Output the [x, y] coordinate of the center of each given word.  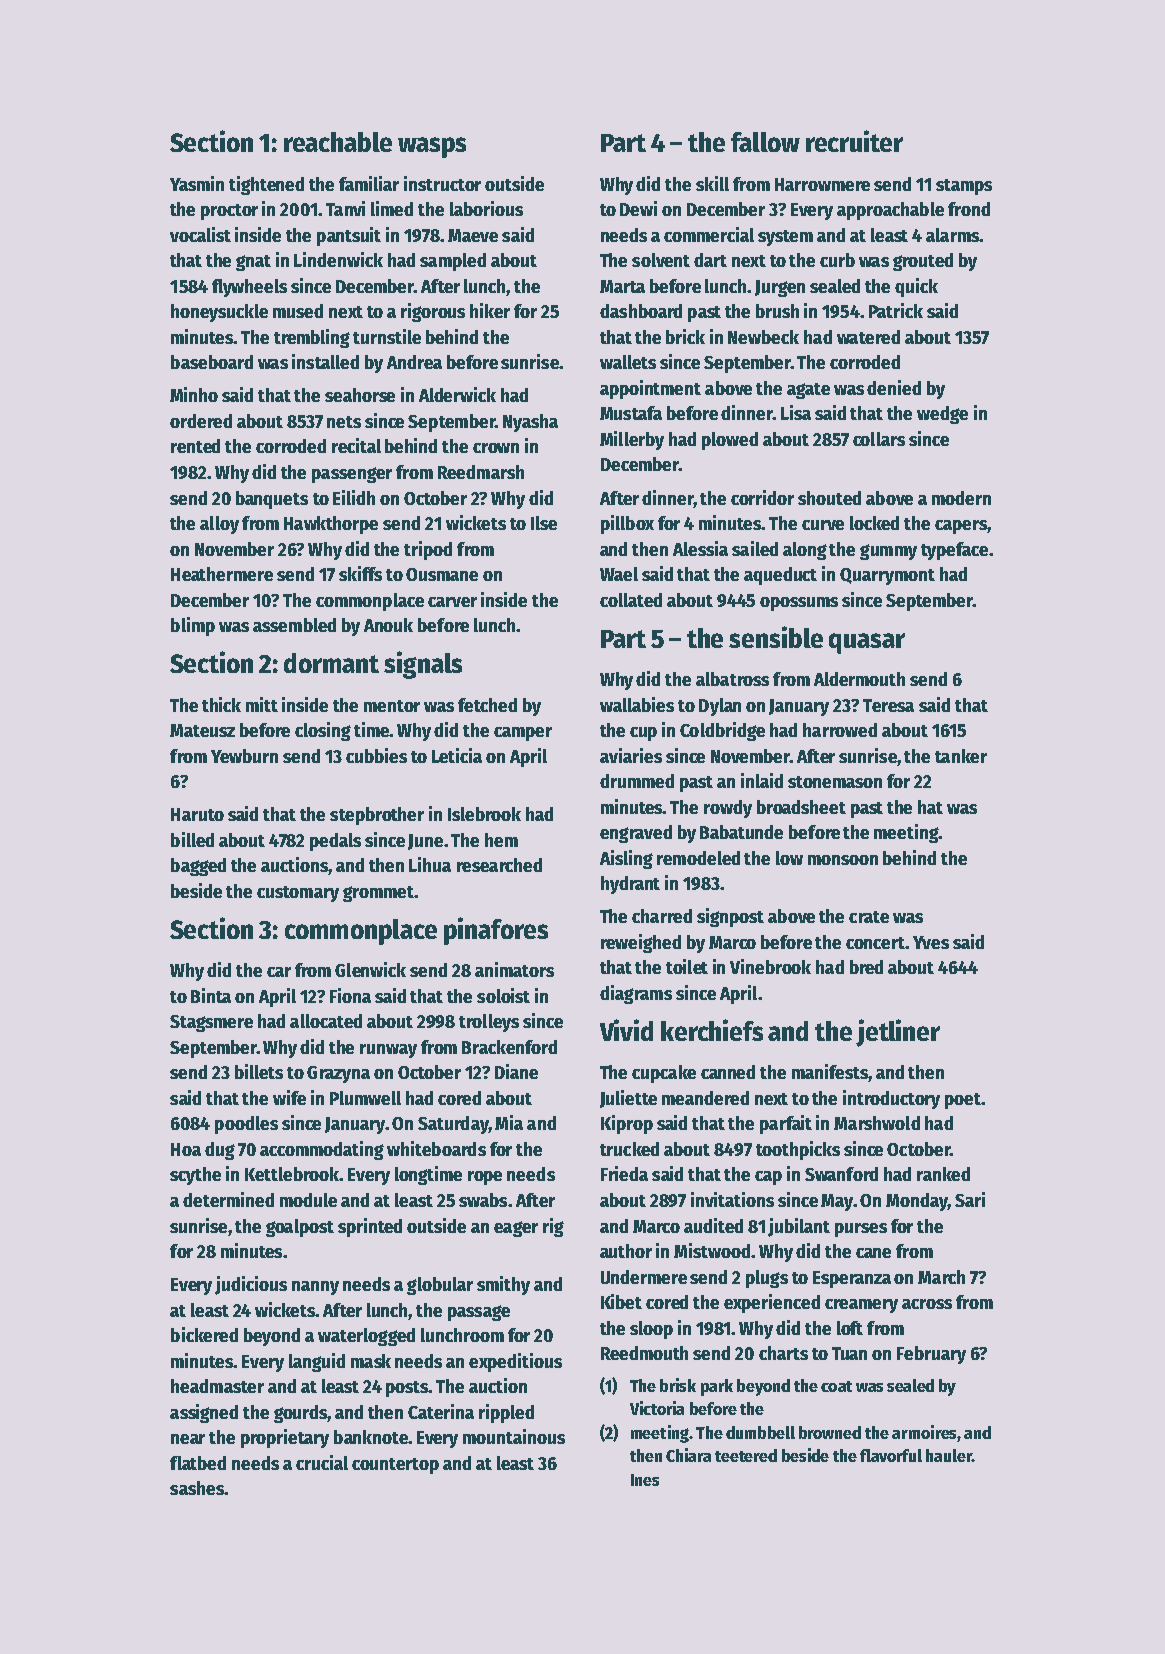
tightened [266, 185]
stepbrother [377, 816]
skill [712, 183]
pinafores [496, 931]
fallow [765, 142]
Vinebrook [770, 966]
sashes [197, 1488]
